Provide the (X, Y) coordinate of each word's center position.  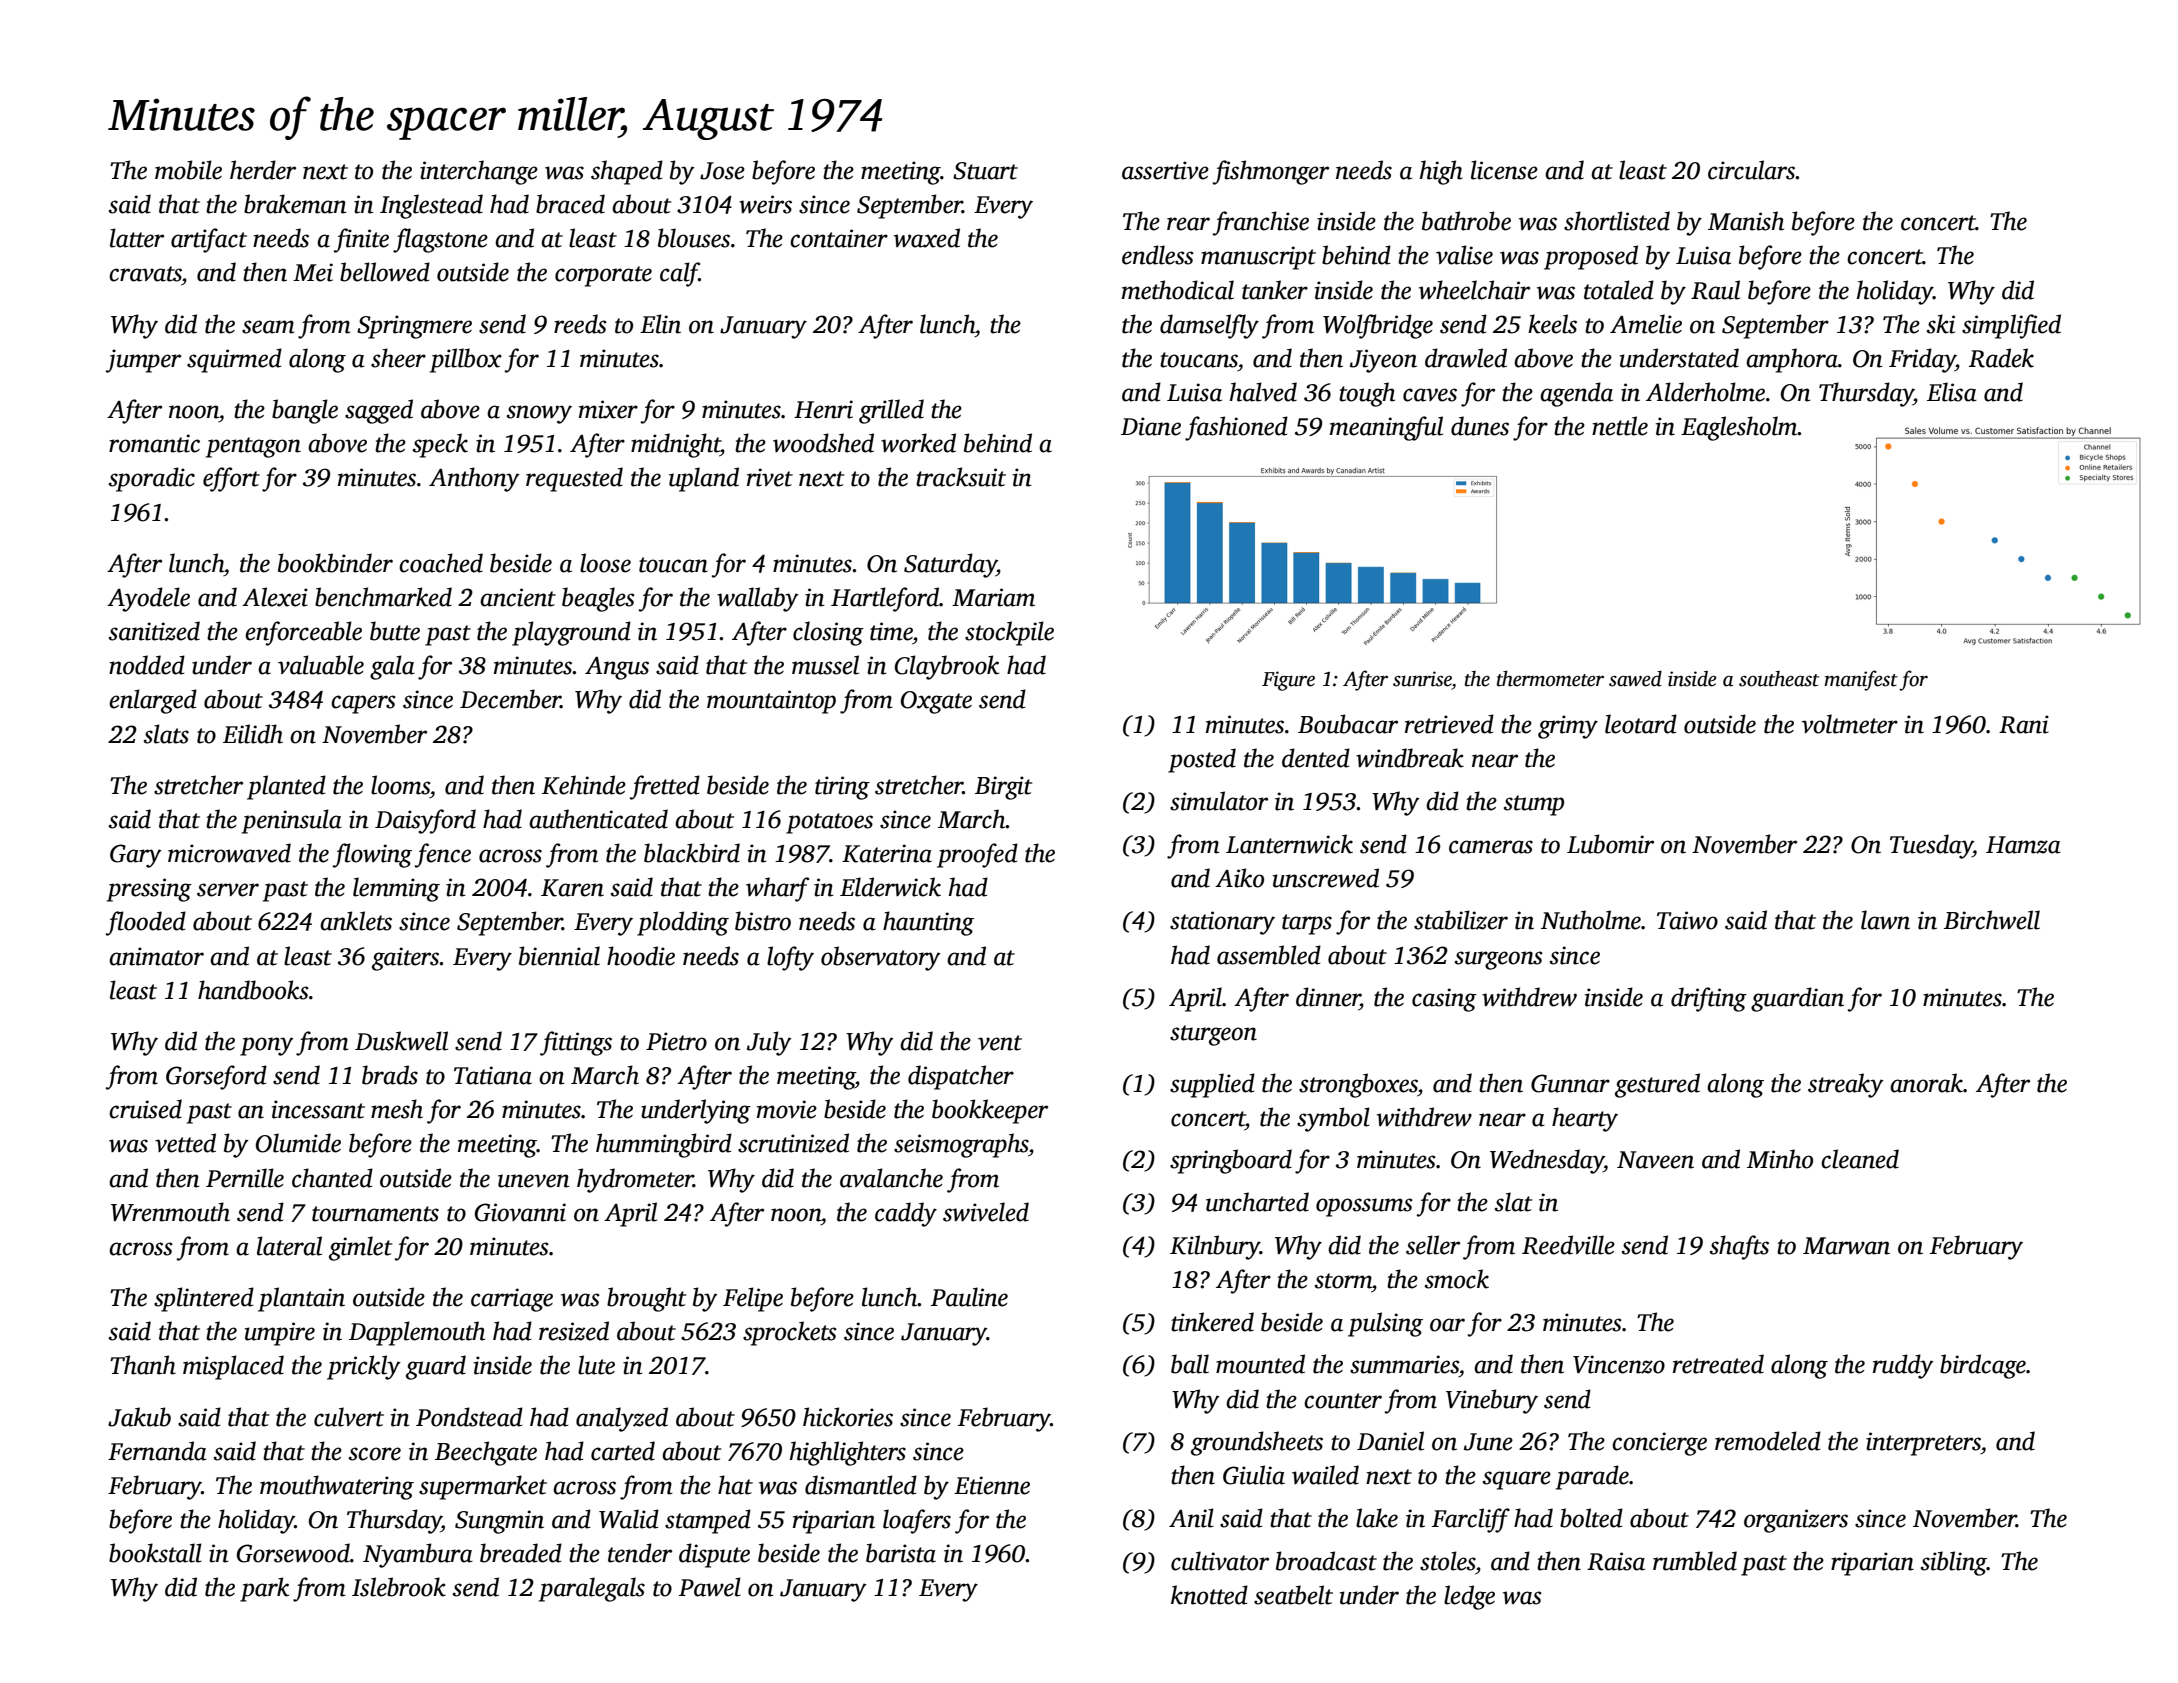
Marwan (1846, 1246)
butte (395, 631)
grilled (891, 411)
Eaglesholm (1739, 428)
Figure (1288, 681)
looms (400, 785)
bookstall (155, 1553)
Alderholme (1705, 392)
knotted (1209, 1595)
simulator (1219, 801)
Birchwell (1992, 920)
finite (361, 240)
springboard (1231, 1161)
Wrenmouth (170, 1212)
